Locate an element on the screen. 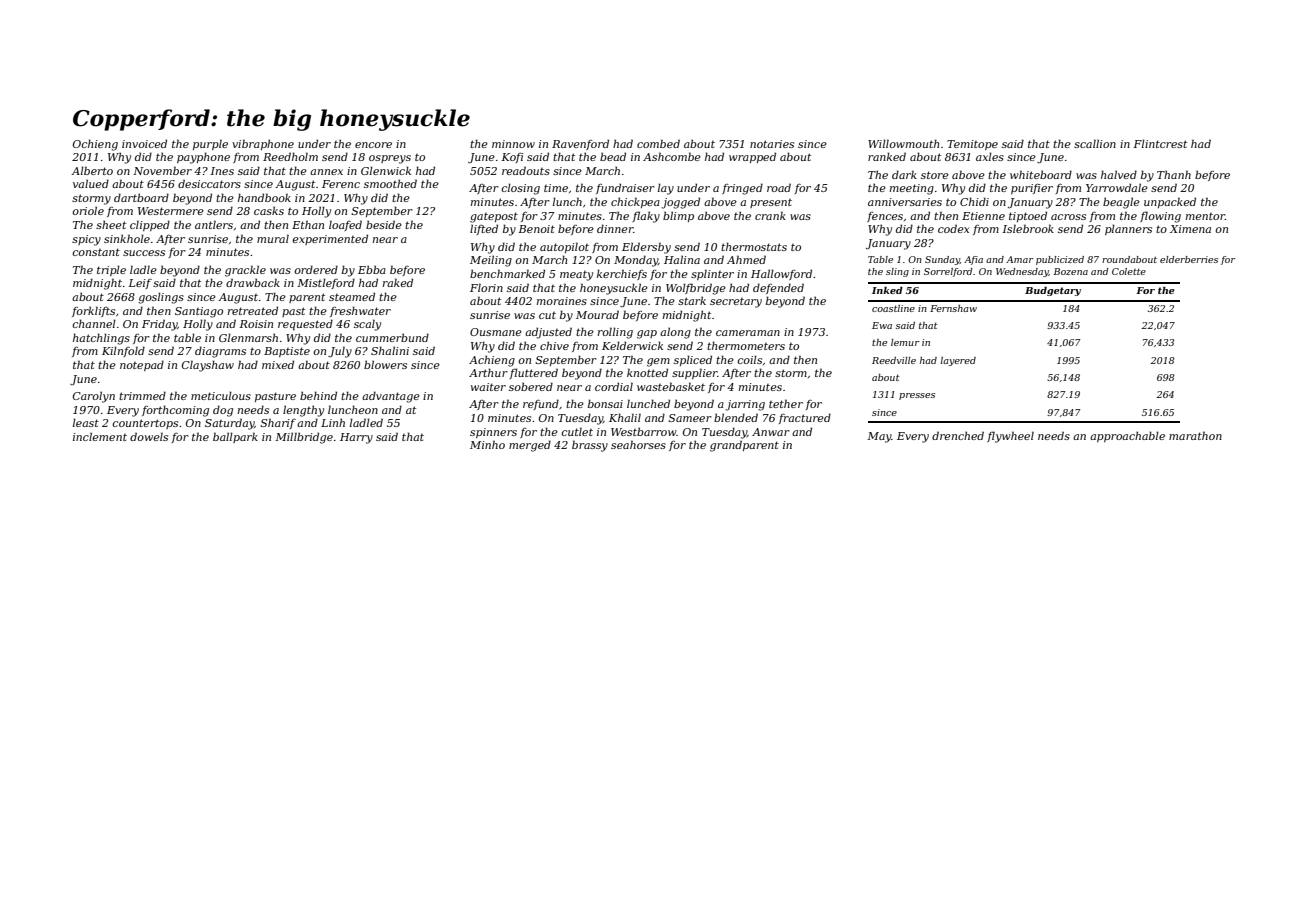  Florin is located at coordinates (486, 287).
